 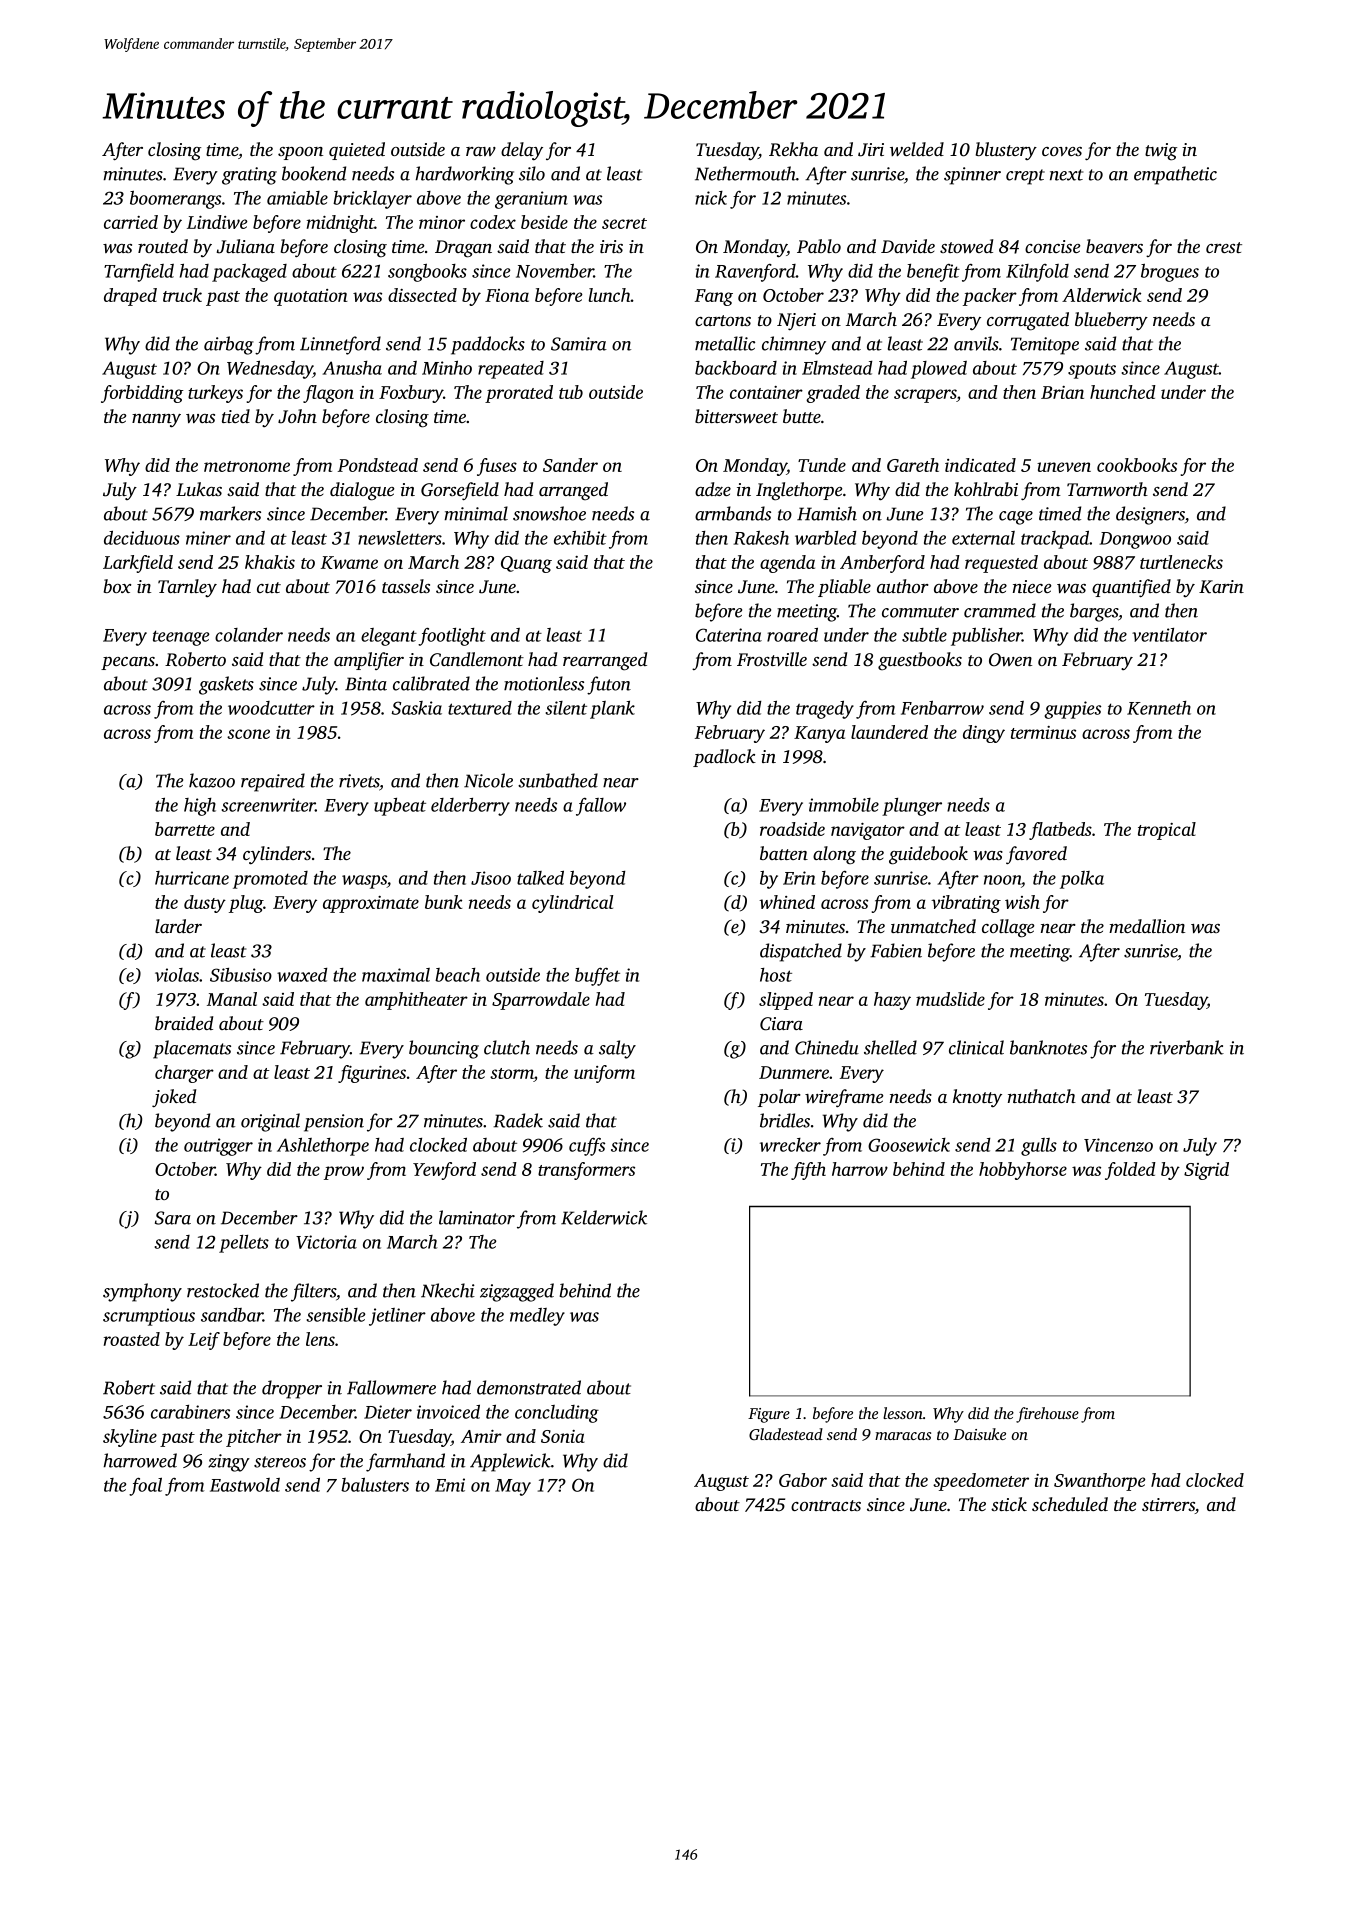 What do you see at coordinates (909, 1145) in the screenshot?
I see `Goosewick` at bounding box center [909, 1145].
